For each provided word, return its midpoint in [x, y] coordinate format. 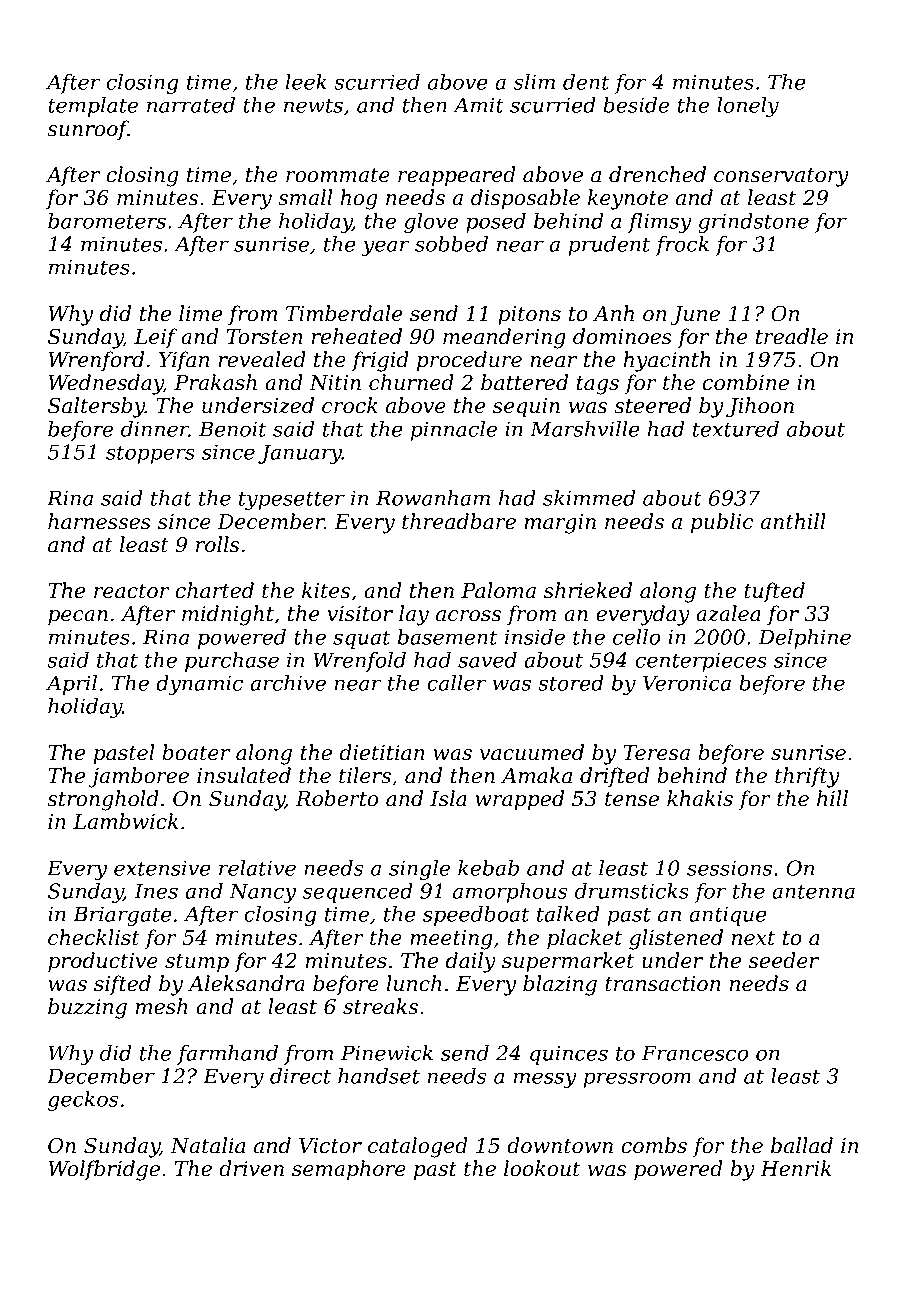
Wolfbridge [104, 1170]
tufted [774, 592]
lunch [414, 983]
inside [535, 637]
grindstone [753, 223]
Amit [478, 105]
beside [636, 105]
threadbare [459, 521]
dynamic [199, 685]
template [93, 107]
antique [728, 916]
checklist [94, 937]
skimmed [589, 498]
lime [200, 313]
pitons [529, 316]
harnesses [99, 521]
